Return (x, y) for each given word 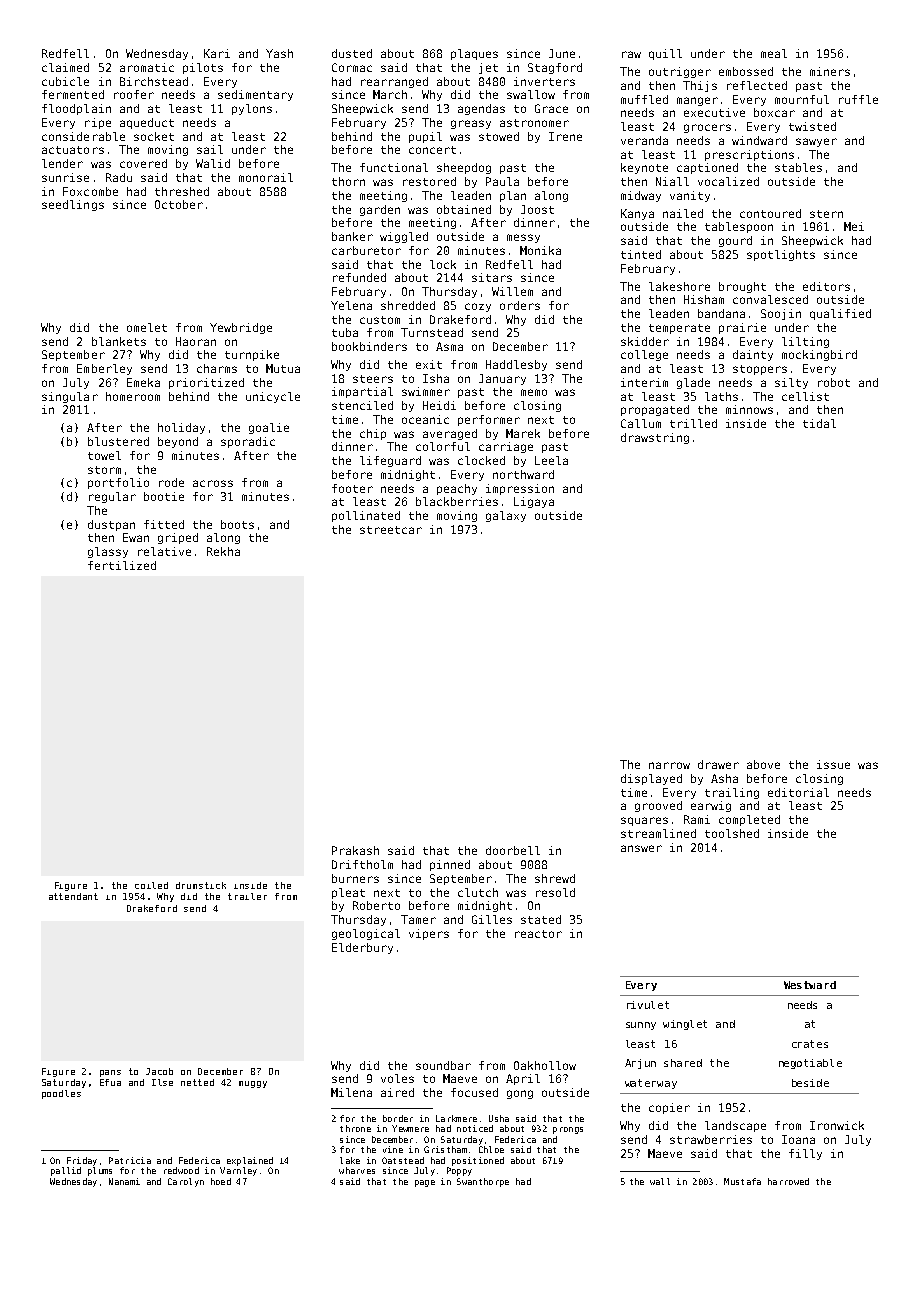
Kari (217, 53)
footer (352, 488)
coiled (151, 885)
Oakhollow (545, 1065)
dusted (352, 53)
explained (250, 1161)
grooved (658, 806)
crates (810, 1044)
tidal (819, 423)
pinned (450, 865)
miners (830, 71)
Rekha (223, 551)
